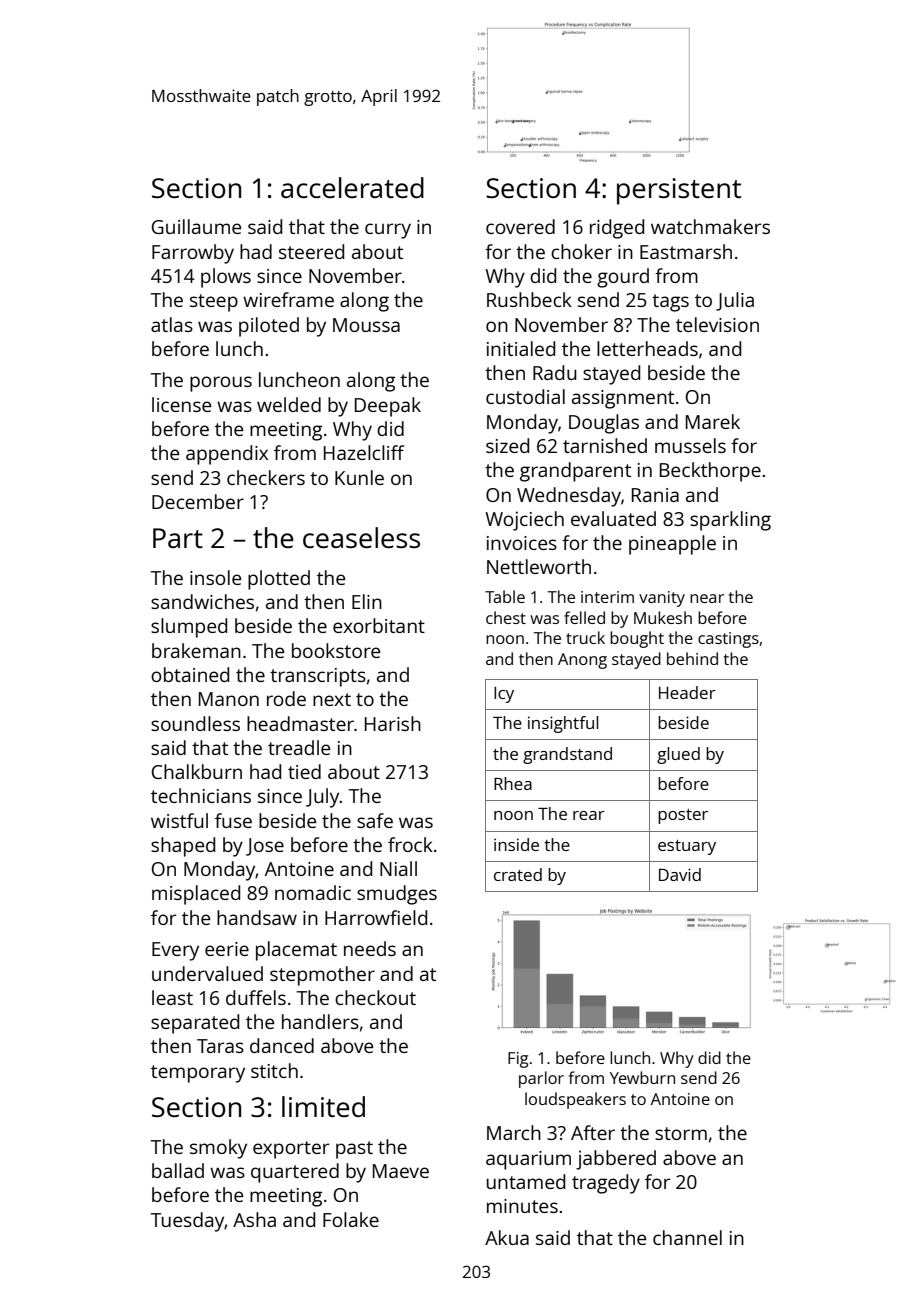  Describe the element at coordinates (410, 844) in the image. I see `frock` at that location.
